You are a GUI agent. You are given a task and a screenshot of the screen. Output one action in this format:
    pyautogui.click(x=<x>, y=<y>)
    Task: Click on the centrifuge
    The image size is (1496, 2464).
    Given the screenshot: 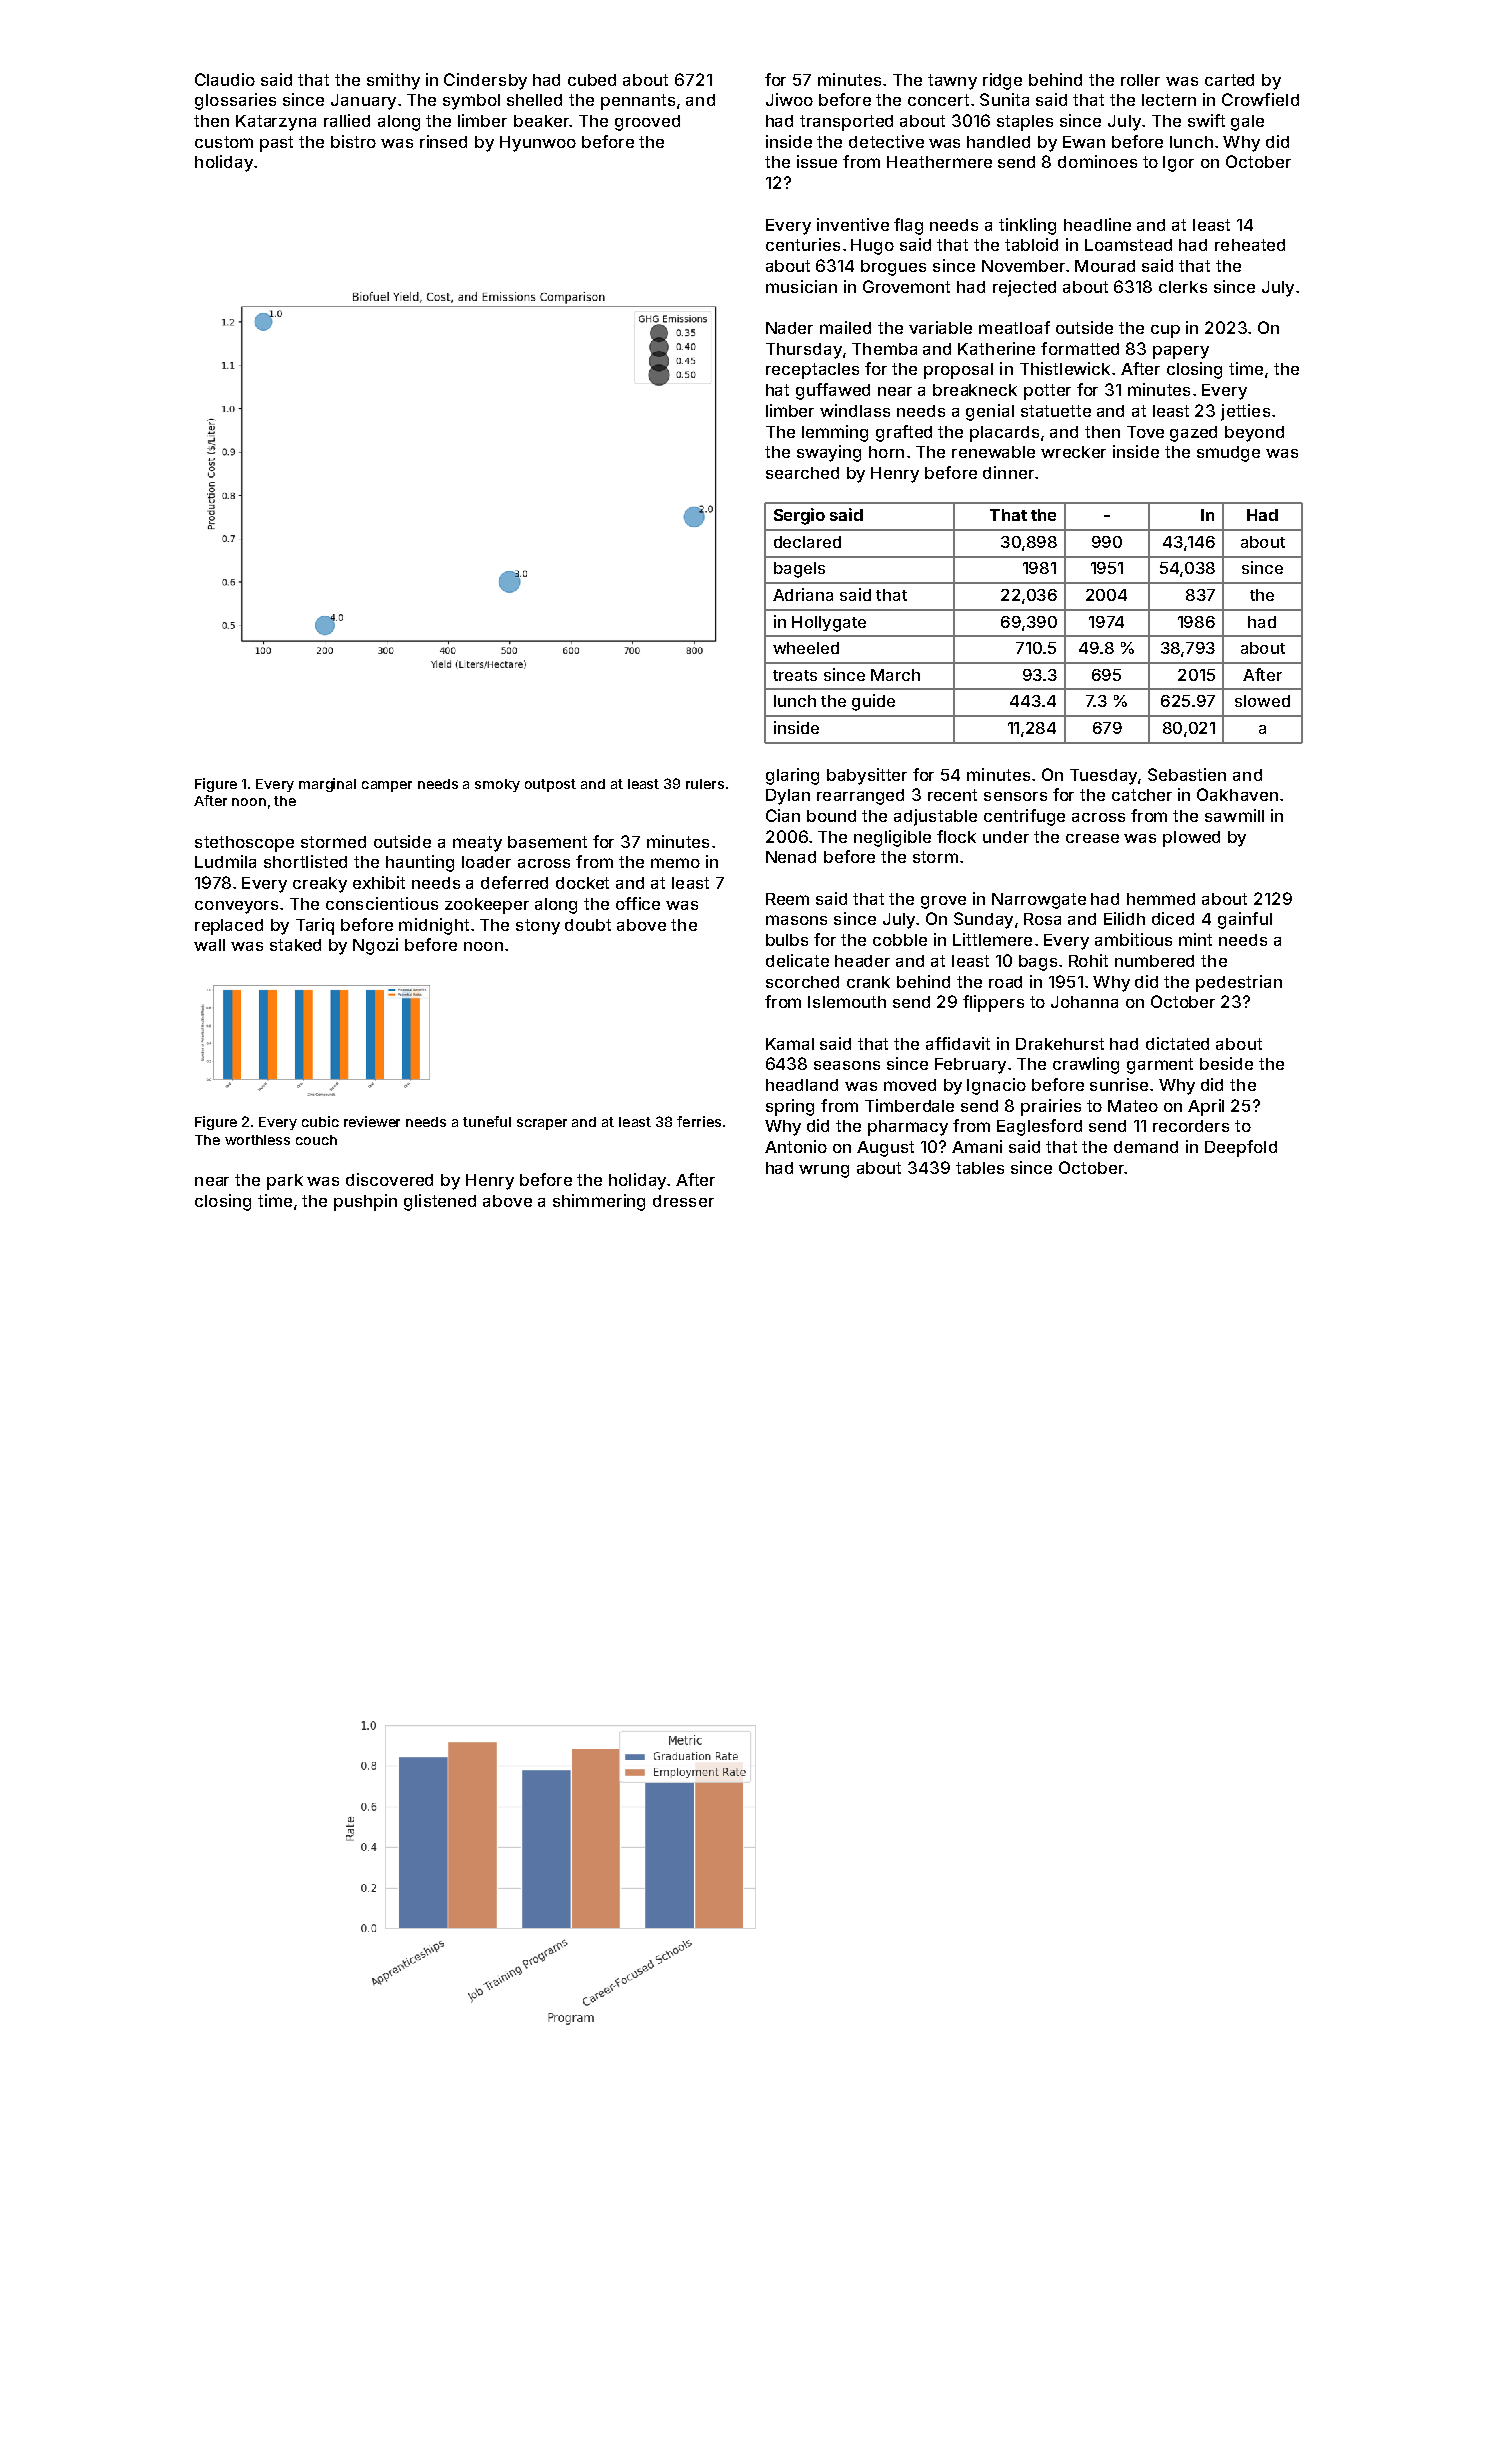 What is the action you would take?
    pyautogui.click(x=1024, y=817)
